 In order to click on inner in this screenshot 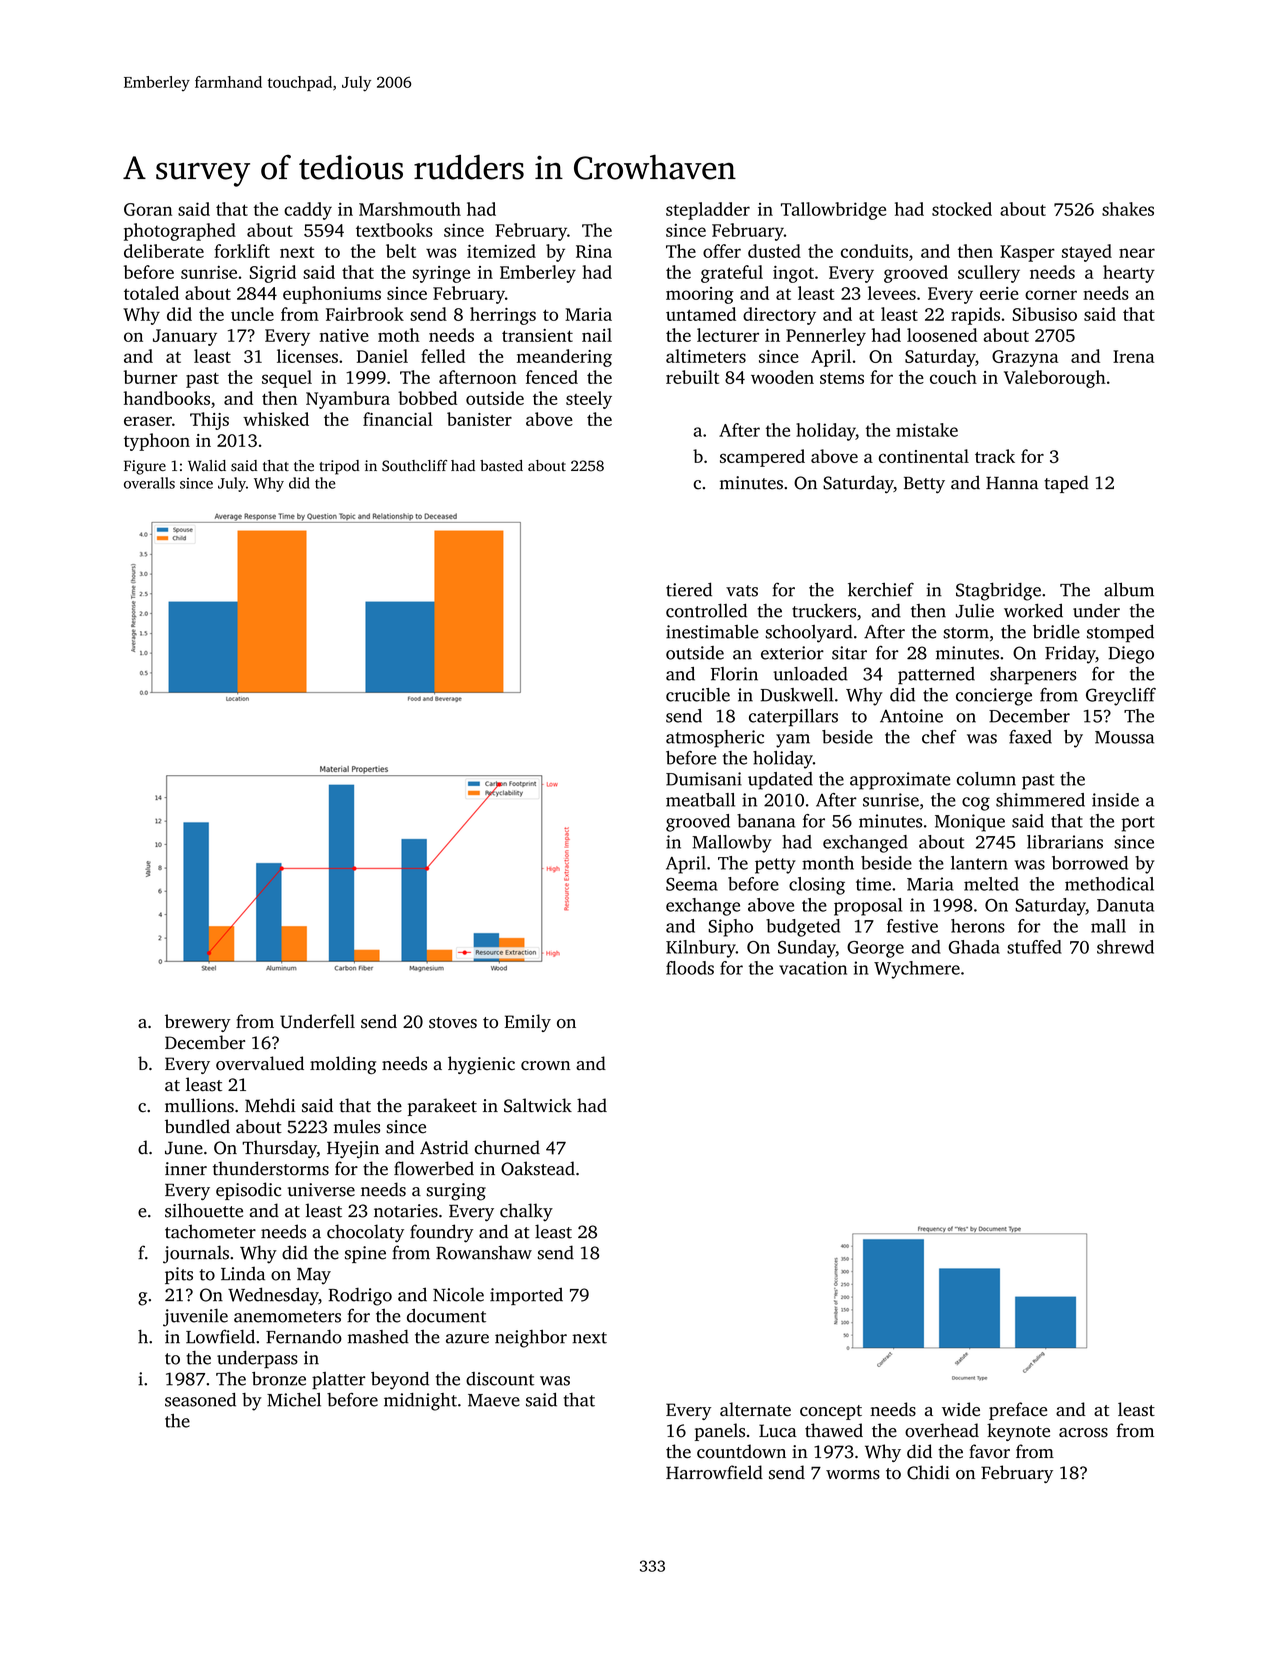, I will do `click(186, 1169)`.
